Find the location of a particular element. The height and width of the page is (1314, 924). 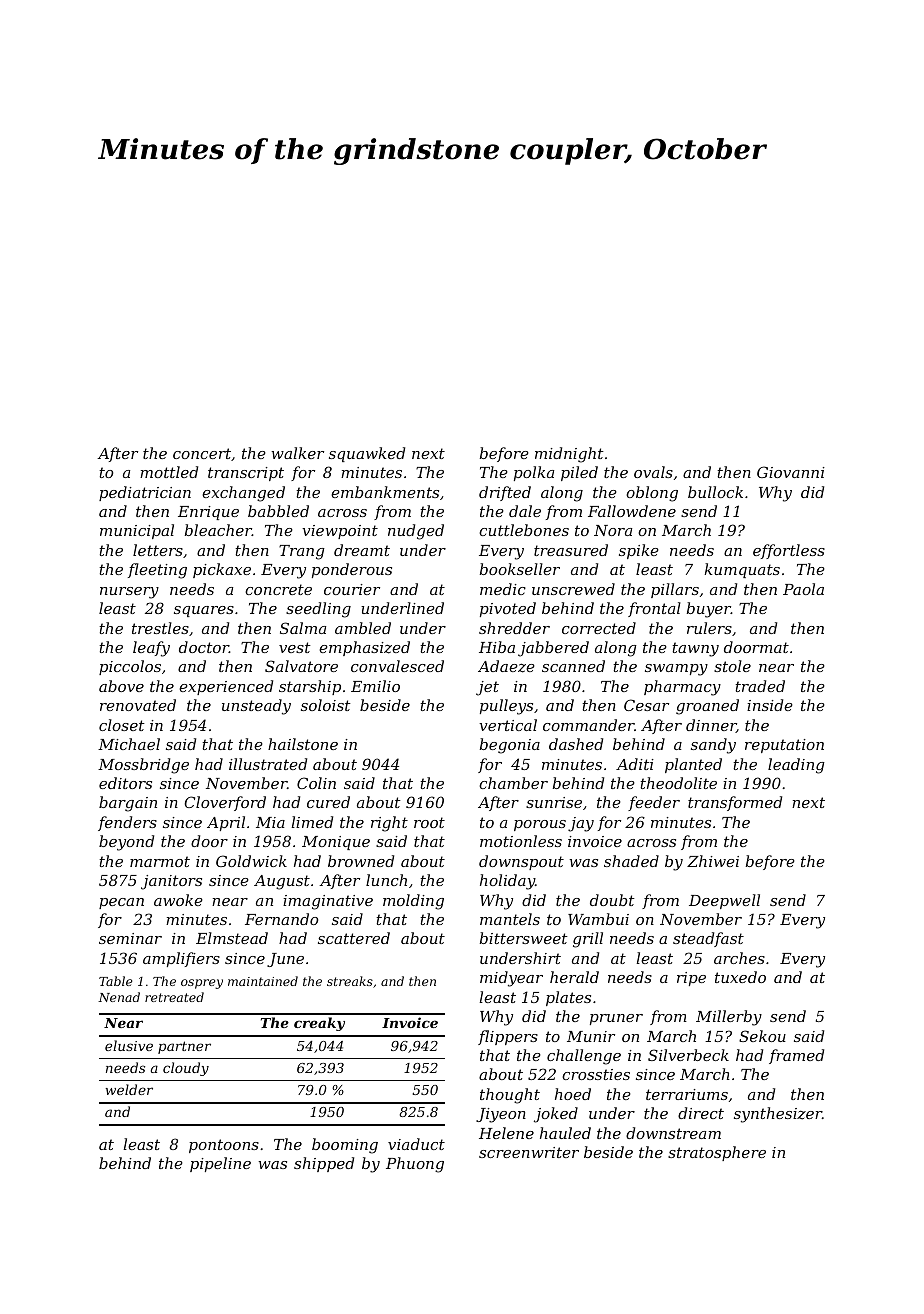

squares is located at coordinates (204, 611).
